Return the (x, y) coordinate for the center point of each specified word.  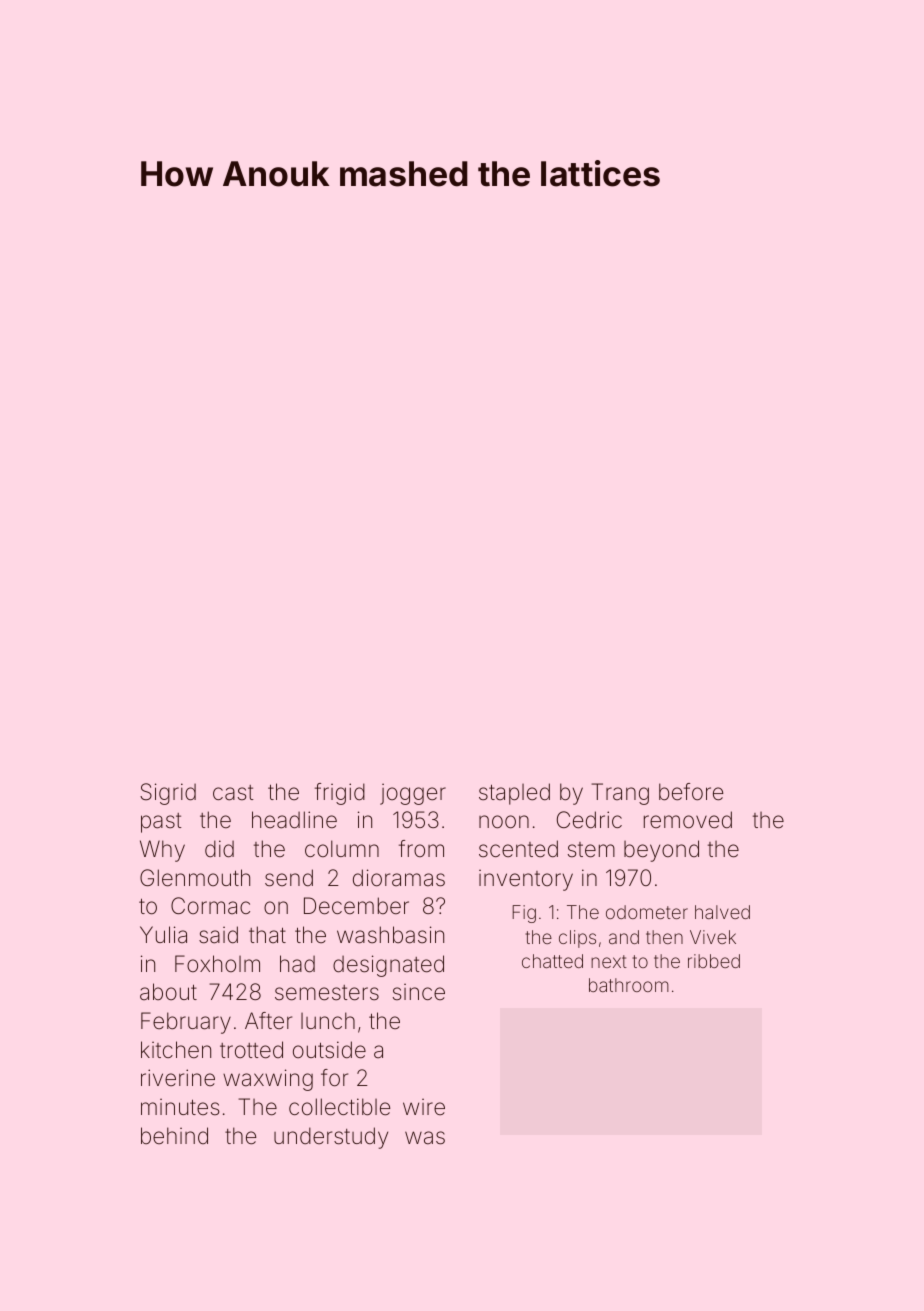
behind (174, 1135)
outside (329, 1050)
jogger (413, 794)
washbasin (390, 935)
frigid (340, 794)
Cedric (589, 820)
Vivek (713, 937)
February (186, 1023)
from (421, 848)
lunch (328, 1020)
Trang (620, 794)
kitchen (176, 1049)
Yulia (163, 935)
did (219, 849)
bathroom (629, 985)
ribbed (714, 961)
